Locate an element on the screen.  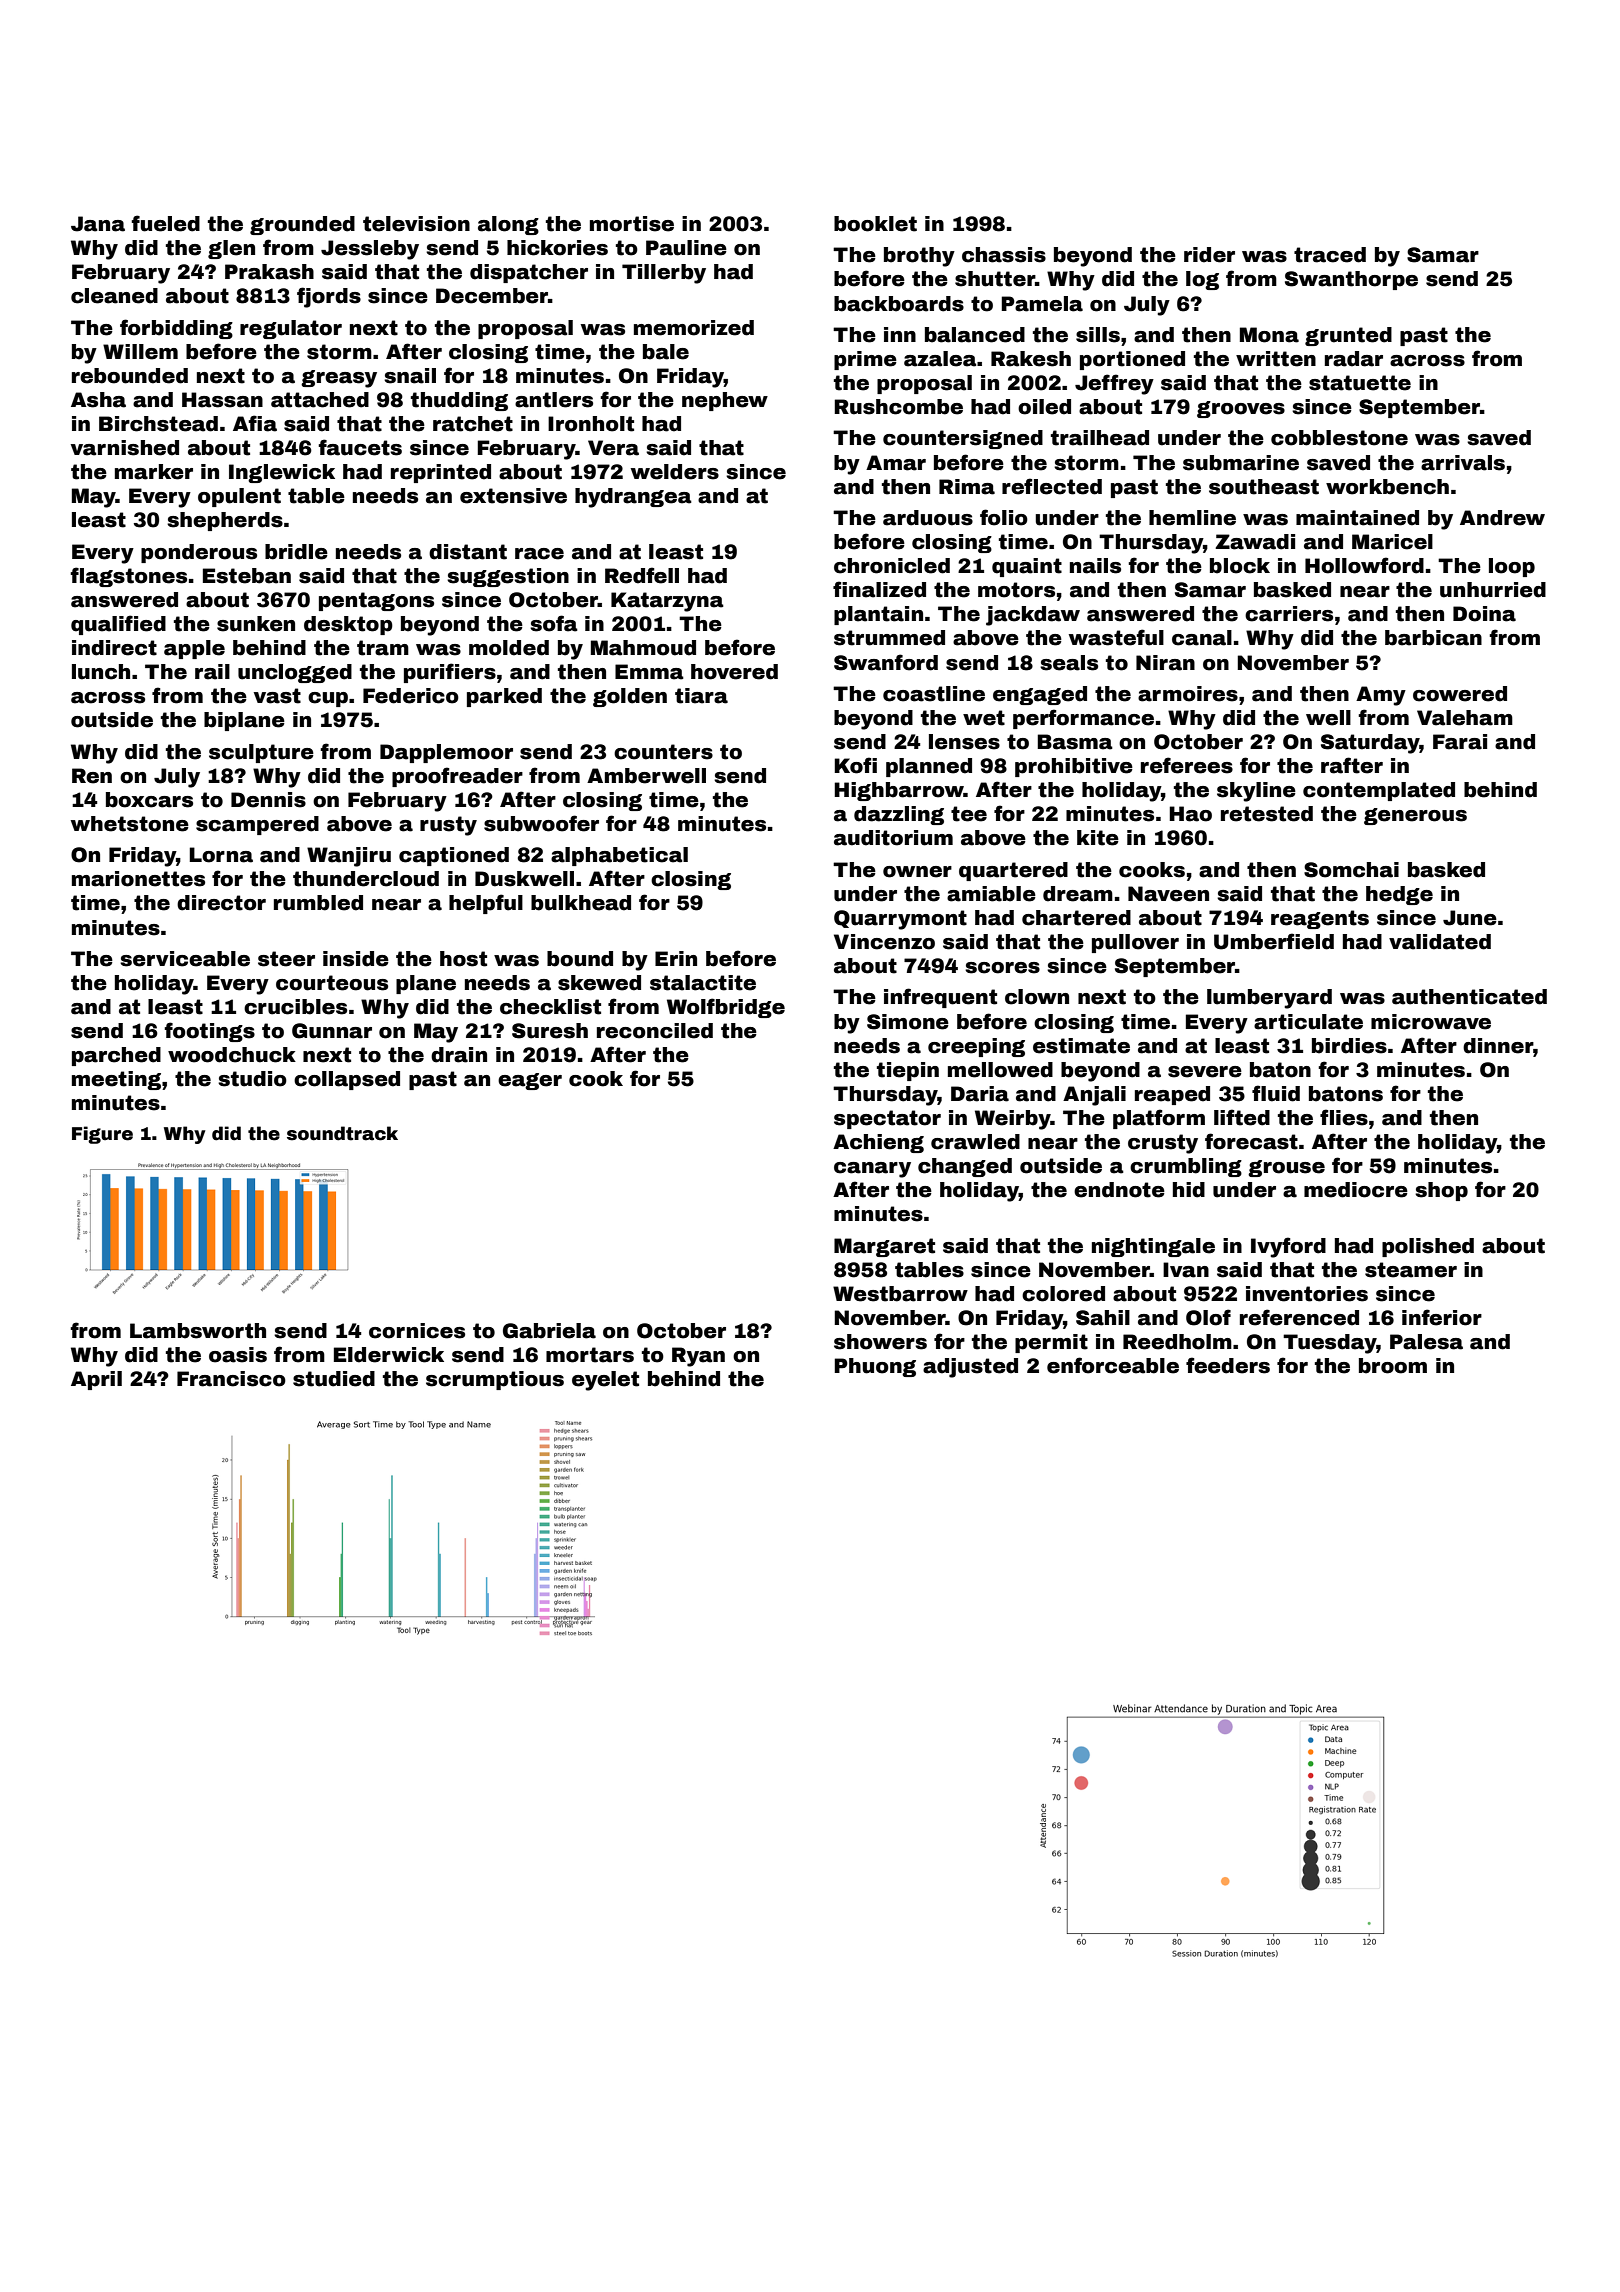
owner is located at coordinates (917, 872).
